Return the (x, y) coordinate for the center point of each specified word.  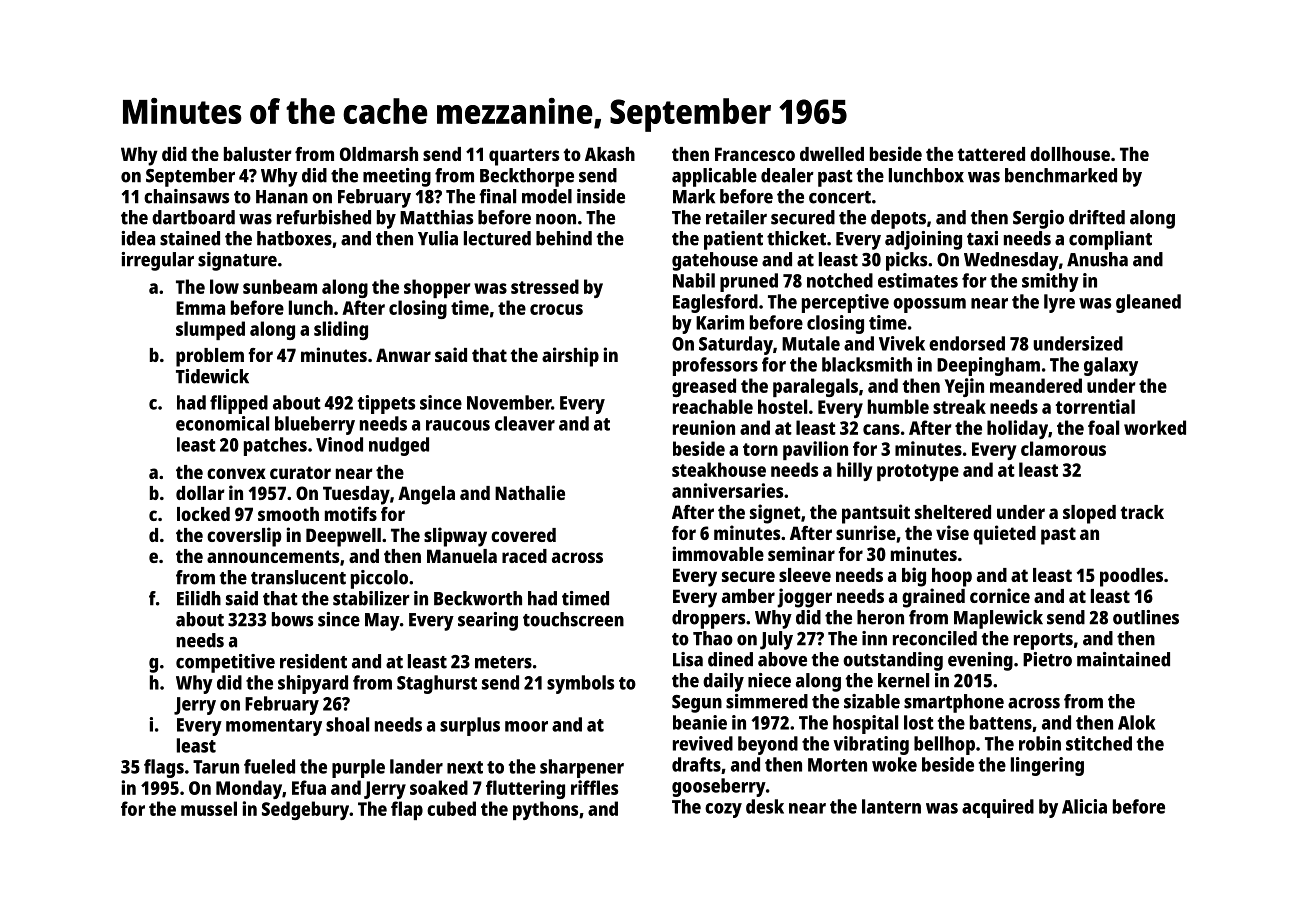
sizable (872, 701)
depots (898, 219)
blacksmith (867, 364)
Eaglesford (715, 303)
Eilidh (199, 598)
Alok (1136, 722)
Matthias (436, 217)
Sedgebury (305, 810)
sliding (341, 330)
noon (556, 219)
